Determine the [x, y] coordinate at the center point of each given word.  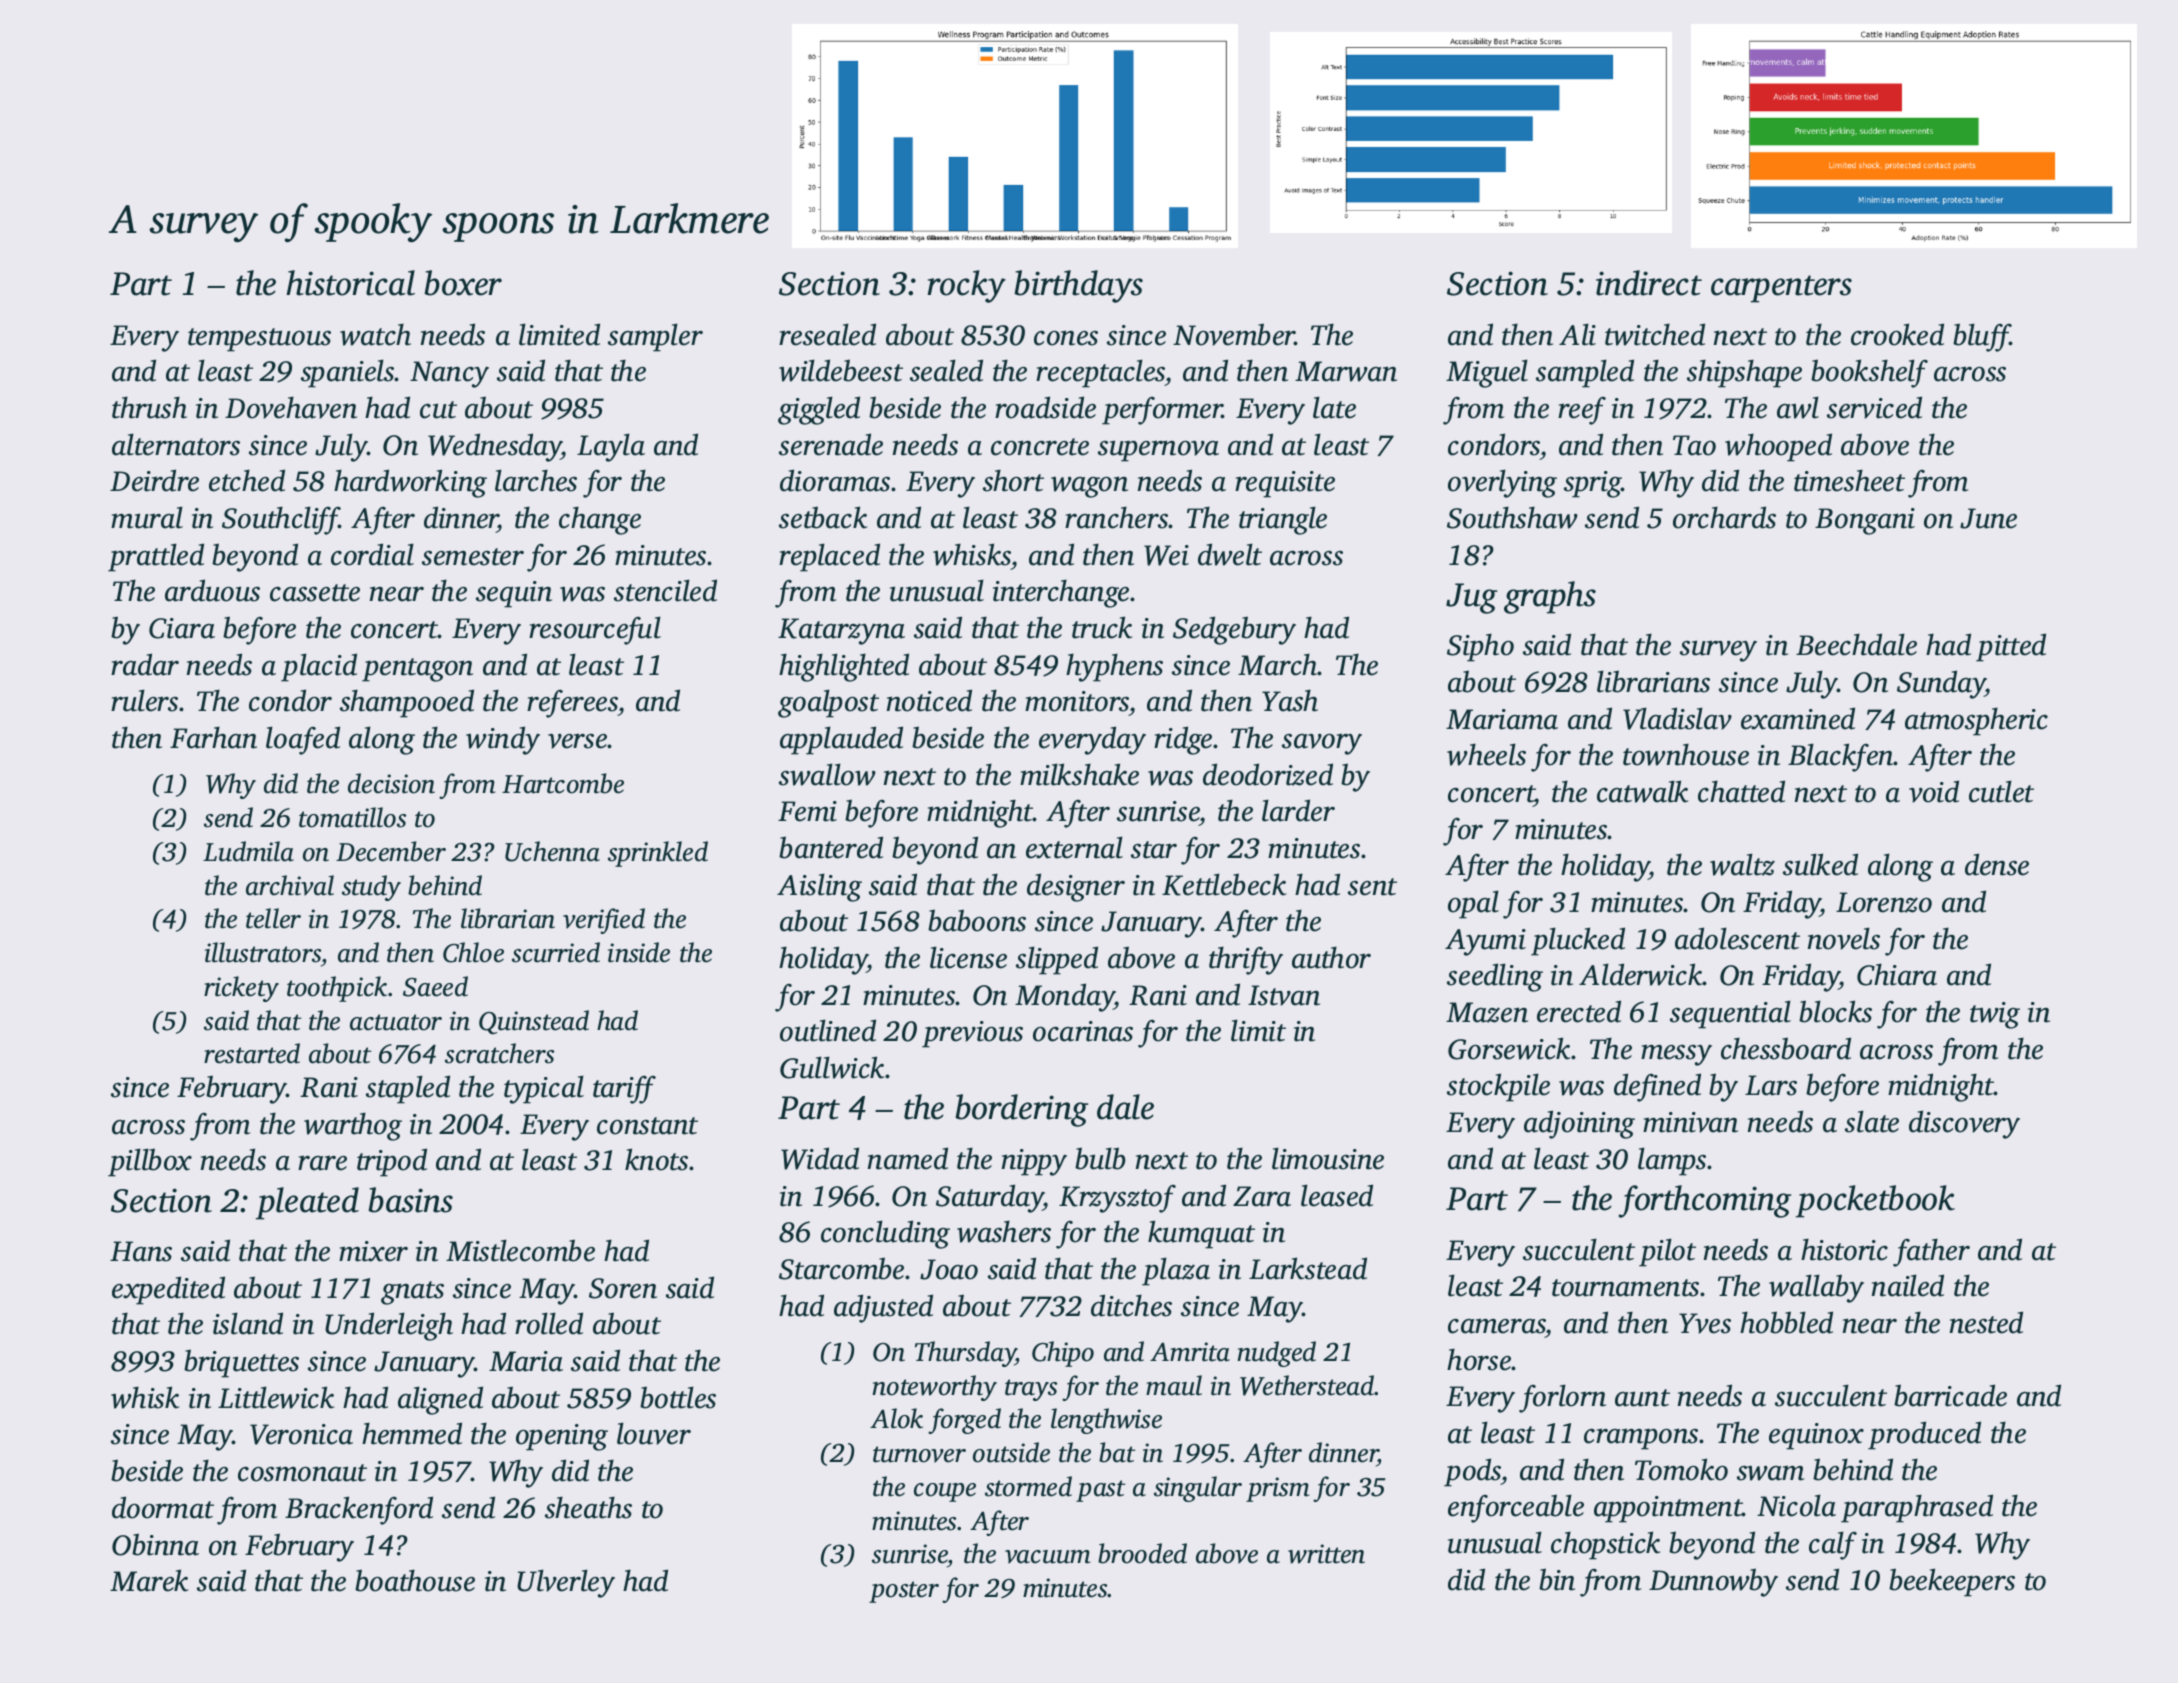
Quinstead [534, 1022]
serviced [1874, 407]
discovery [1964, 1124]
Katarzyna [841, 631]
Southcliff [280, 520]
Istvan [1284, 995]
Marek [149, 1580]
